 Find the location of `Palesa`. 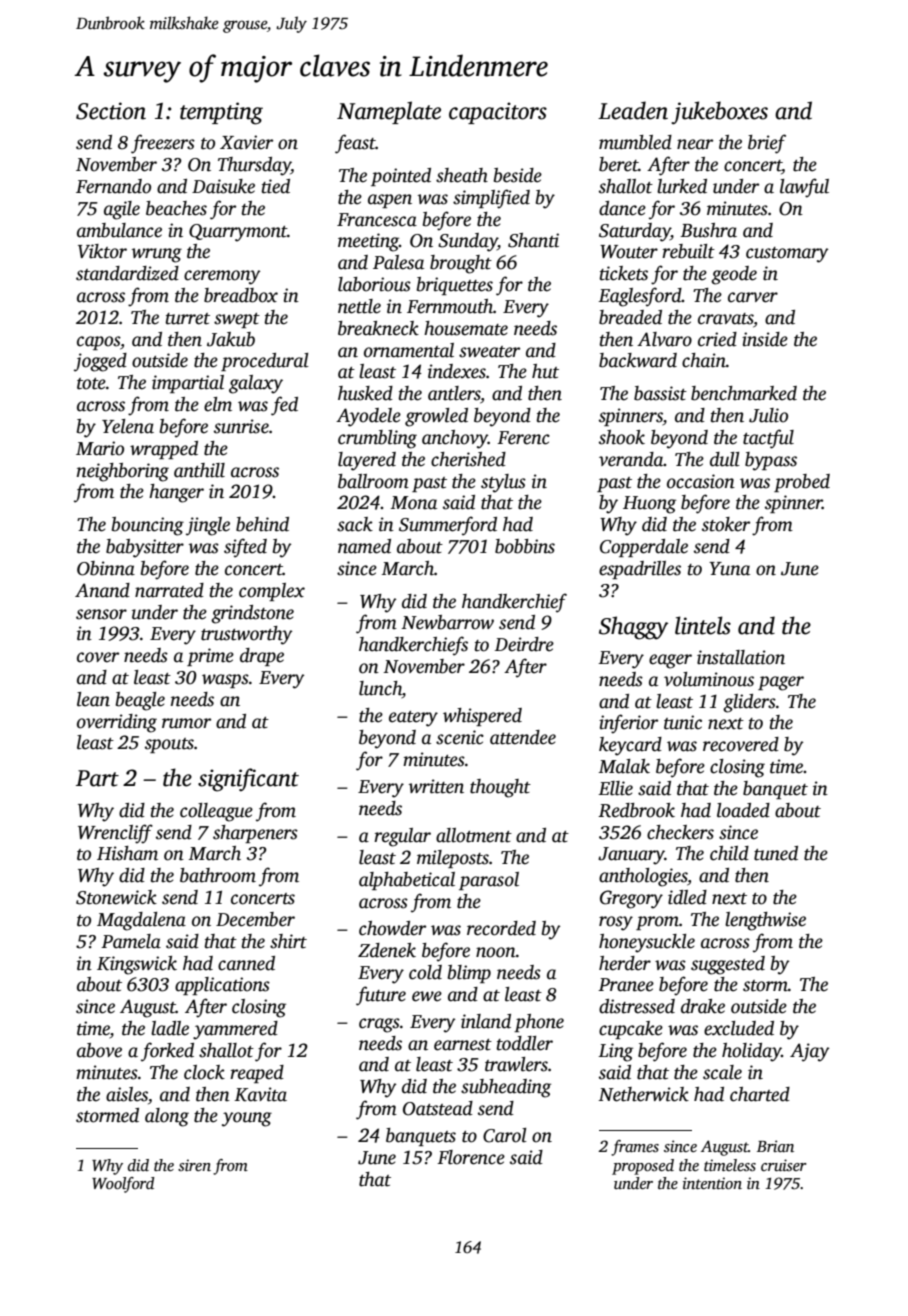

Palesa is located at coordinates (398, 262).
